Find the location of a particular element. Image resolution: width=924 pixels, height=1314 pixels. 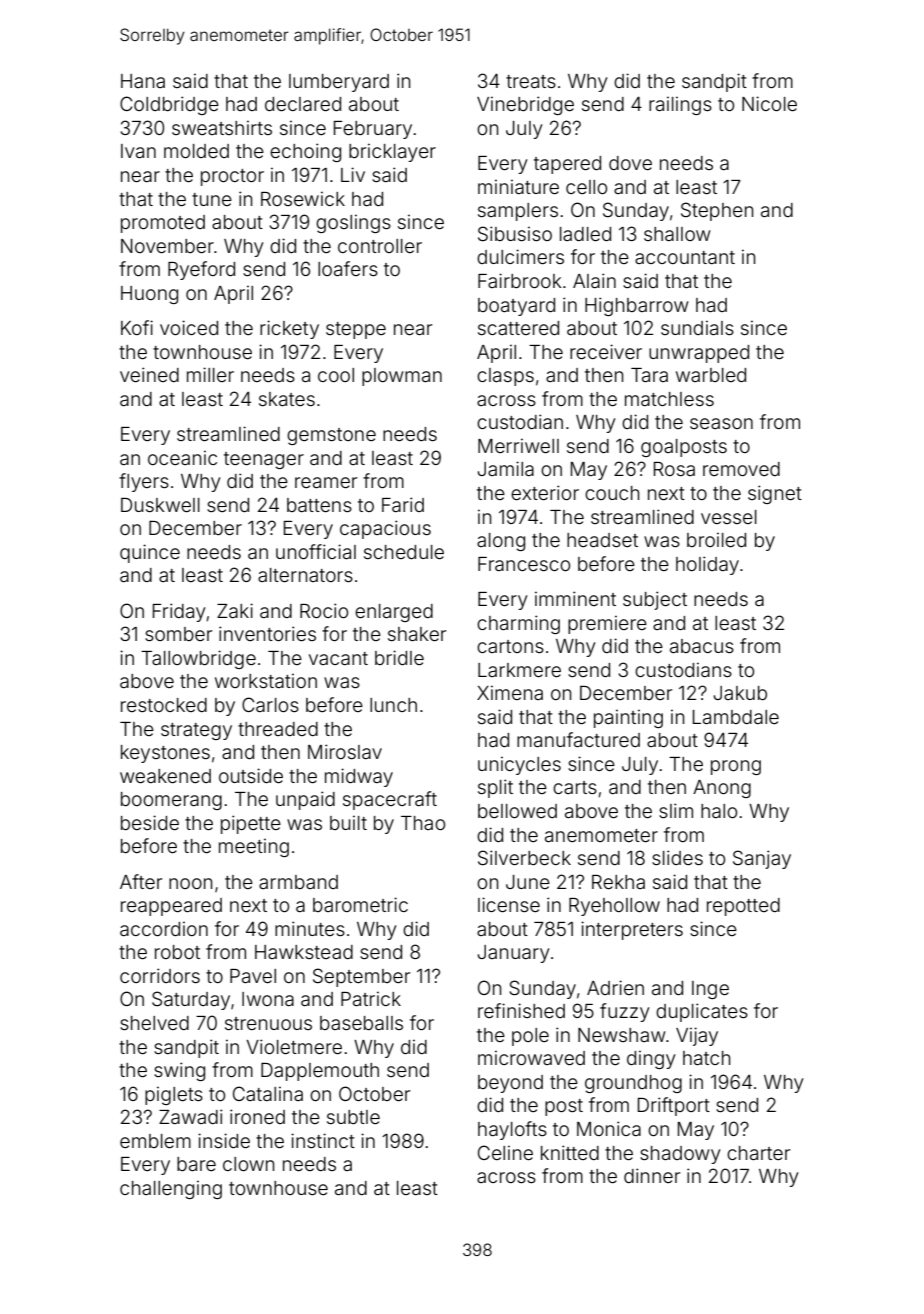

Tallowbridge is located at coordinates (198, 659).
